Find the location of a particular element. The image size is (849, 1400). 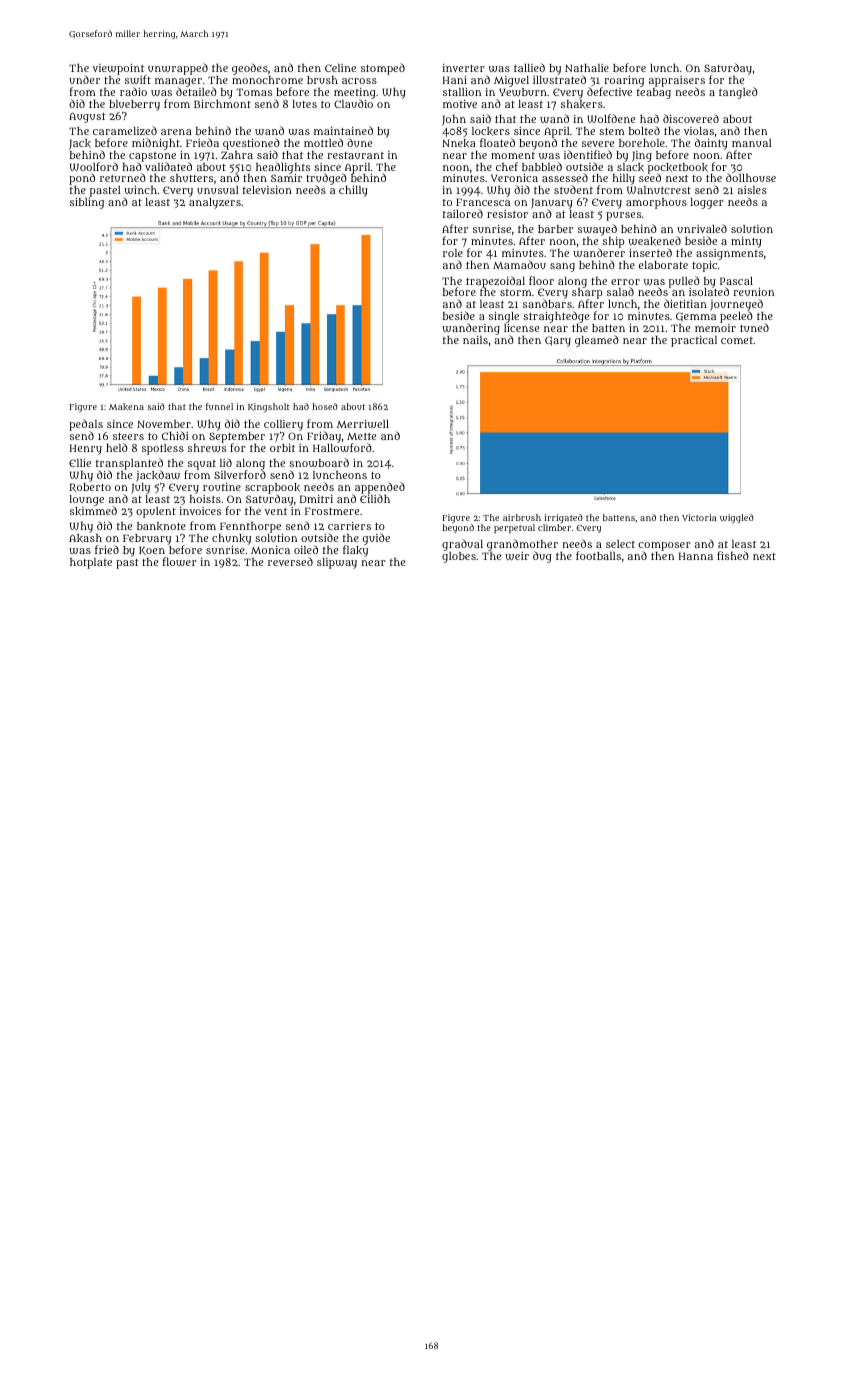

Nathalie is located at coordinates (587, 68).
